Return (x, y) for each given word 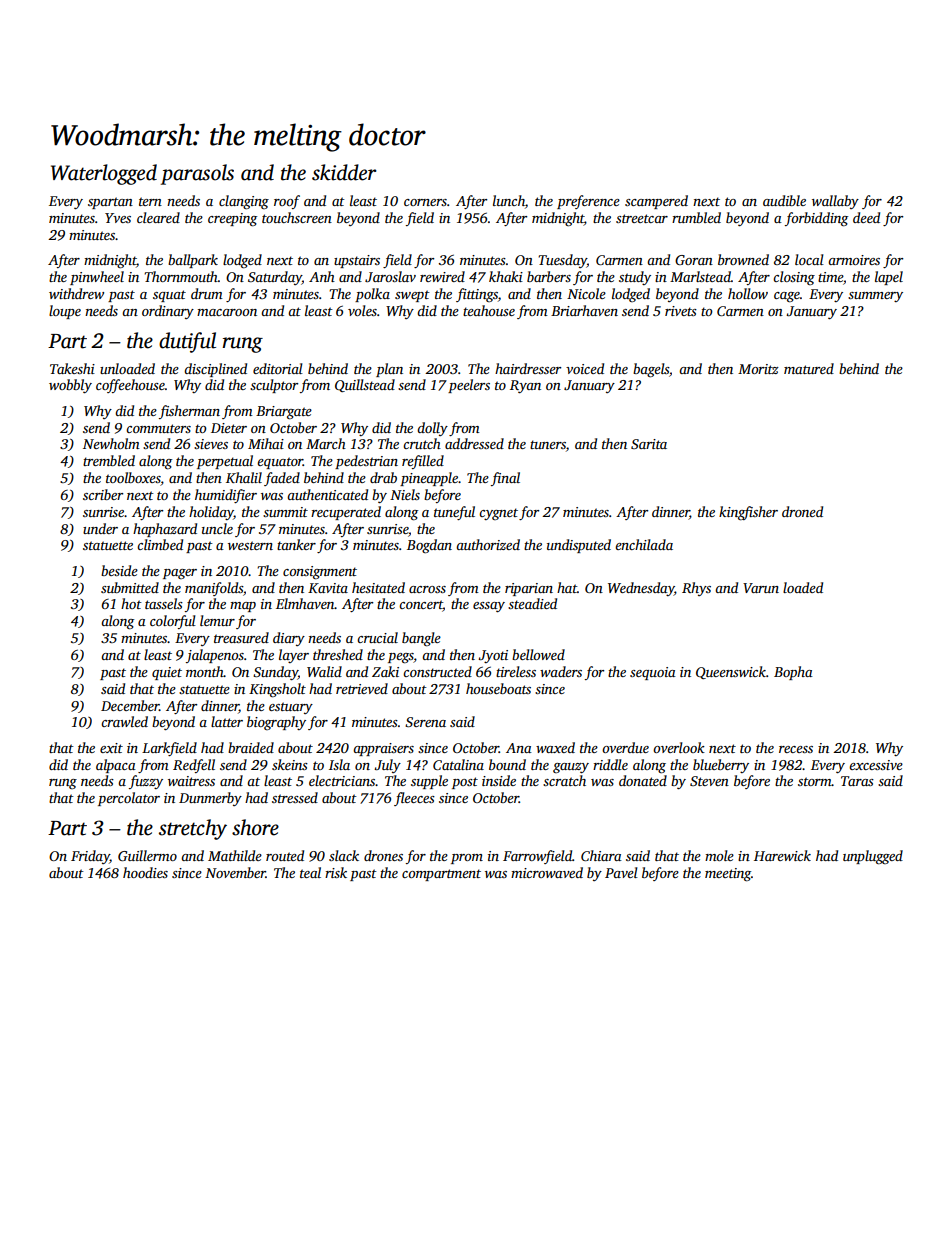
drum (207, 293)
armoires (854, 260)
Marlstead (700, 276)
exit (111, 748)
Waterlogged (104, 174)
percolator (129, 799)
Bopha (793, 673)
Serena (425, 722)
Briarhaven (584, 310)
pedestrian (366, 462)
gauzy (571, 768)
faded (282, 479)
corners (425, 202)
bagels (651, 370)
